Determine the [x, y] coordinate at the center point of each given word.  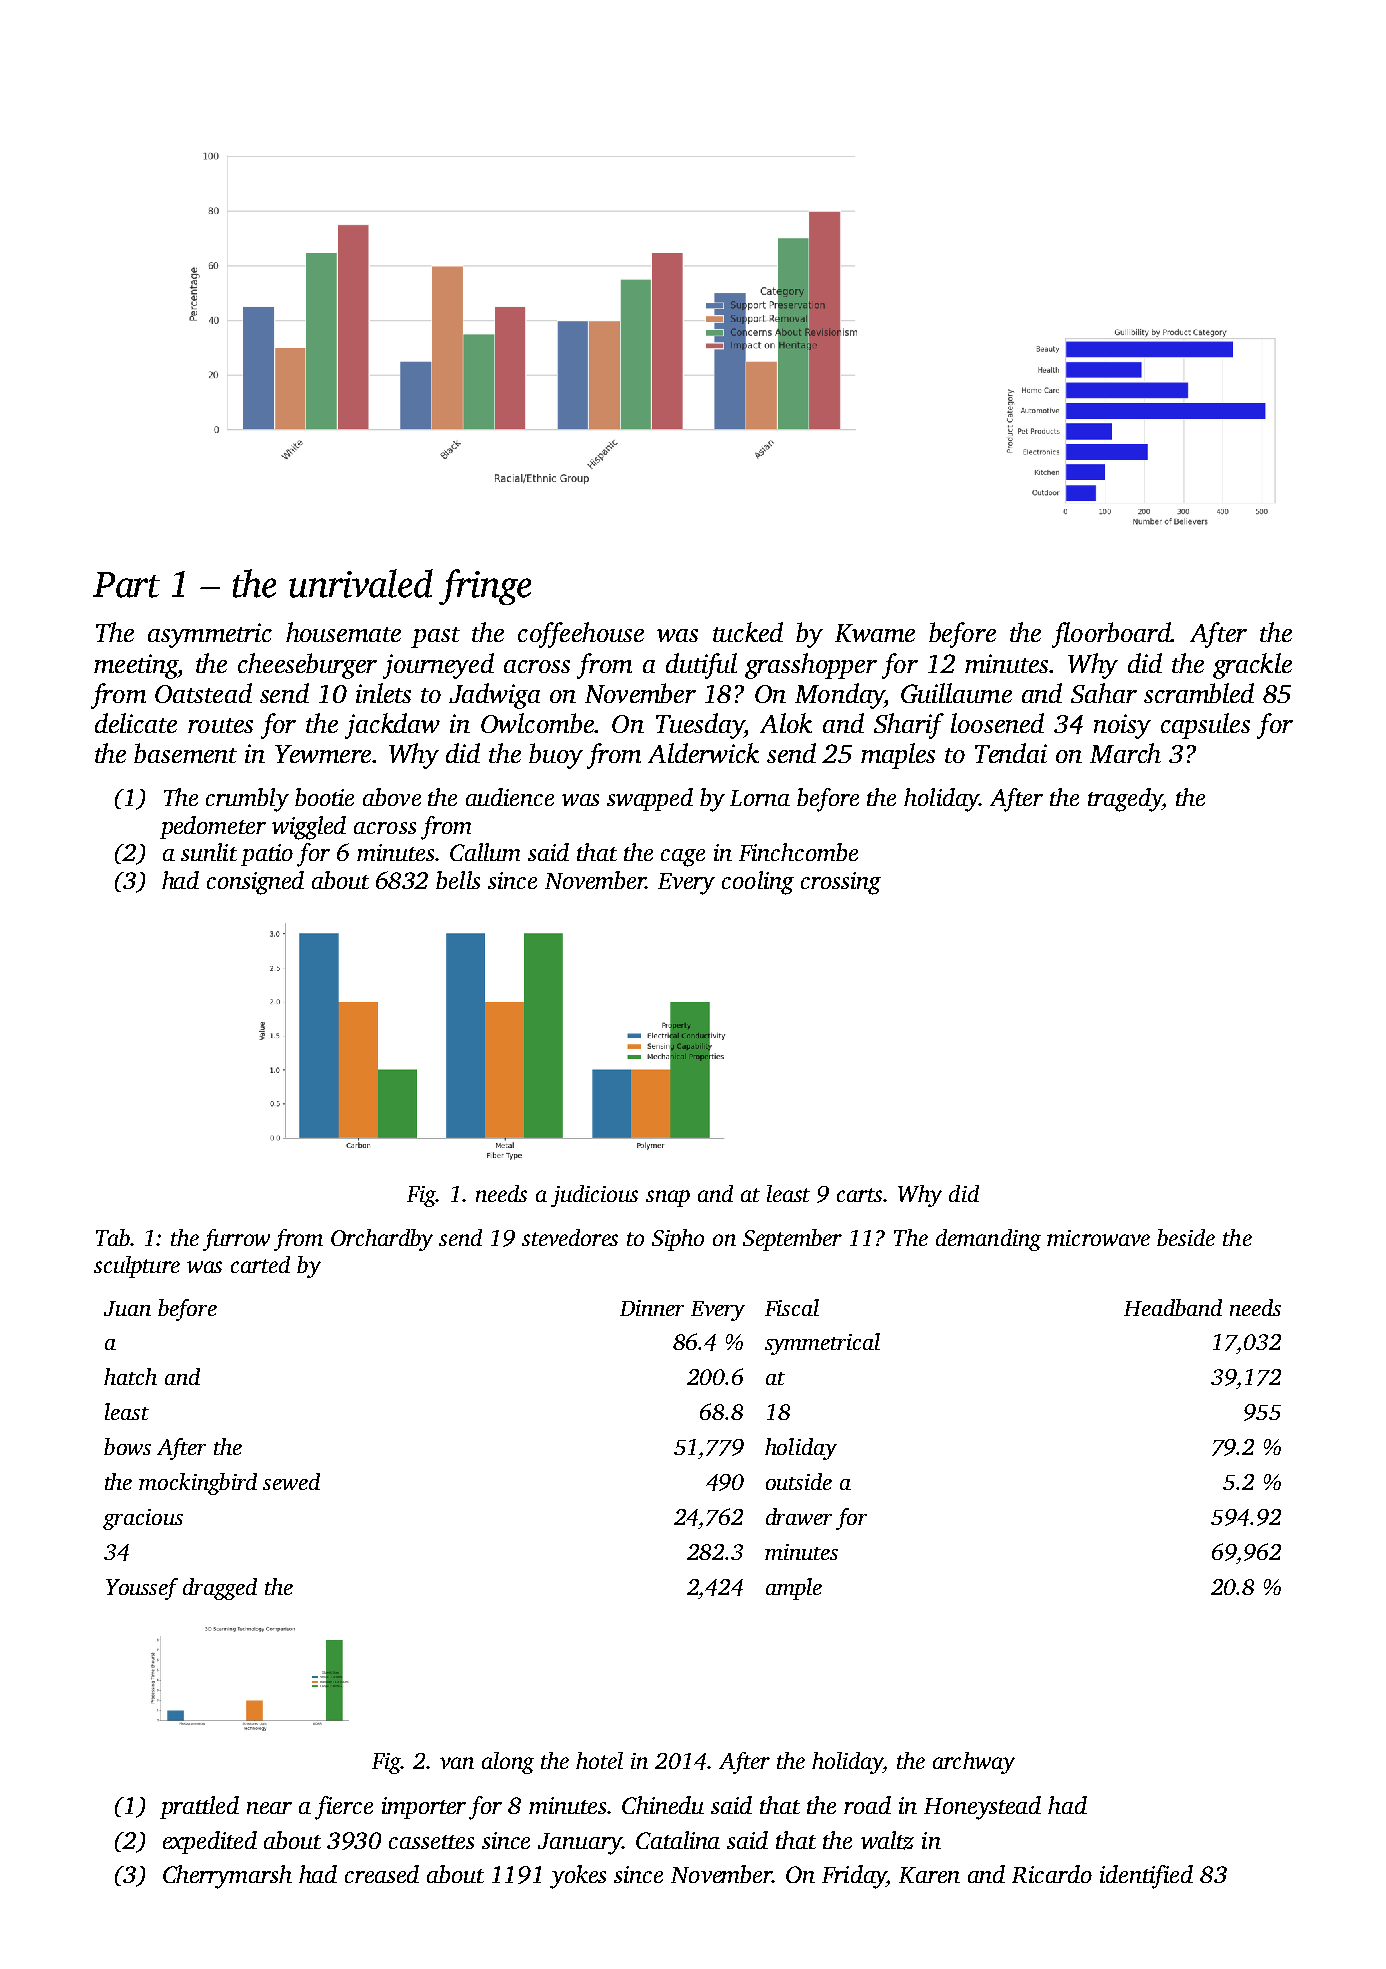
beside [1186, 1237]
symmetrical [822, 1344]
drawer [799, 1516]
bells [458, 880]
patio [267, 855]
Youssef [142, 1589]
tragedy [1125, 800]
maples [898, 756]
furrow [236, 1240]
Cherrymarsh [227, 1877]
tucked [748, 632]
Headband [1173, 1307]
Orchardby [382, 1240]
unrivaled [361, 583]
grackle [1252, 666]
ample [794, 1589]
